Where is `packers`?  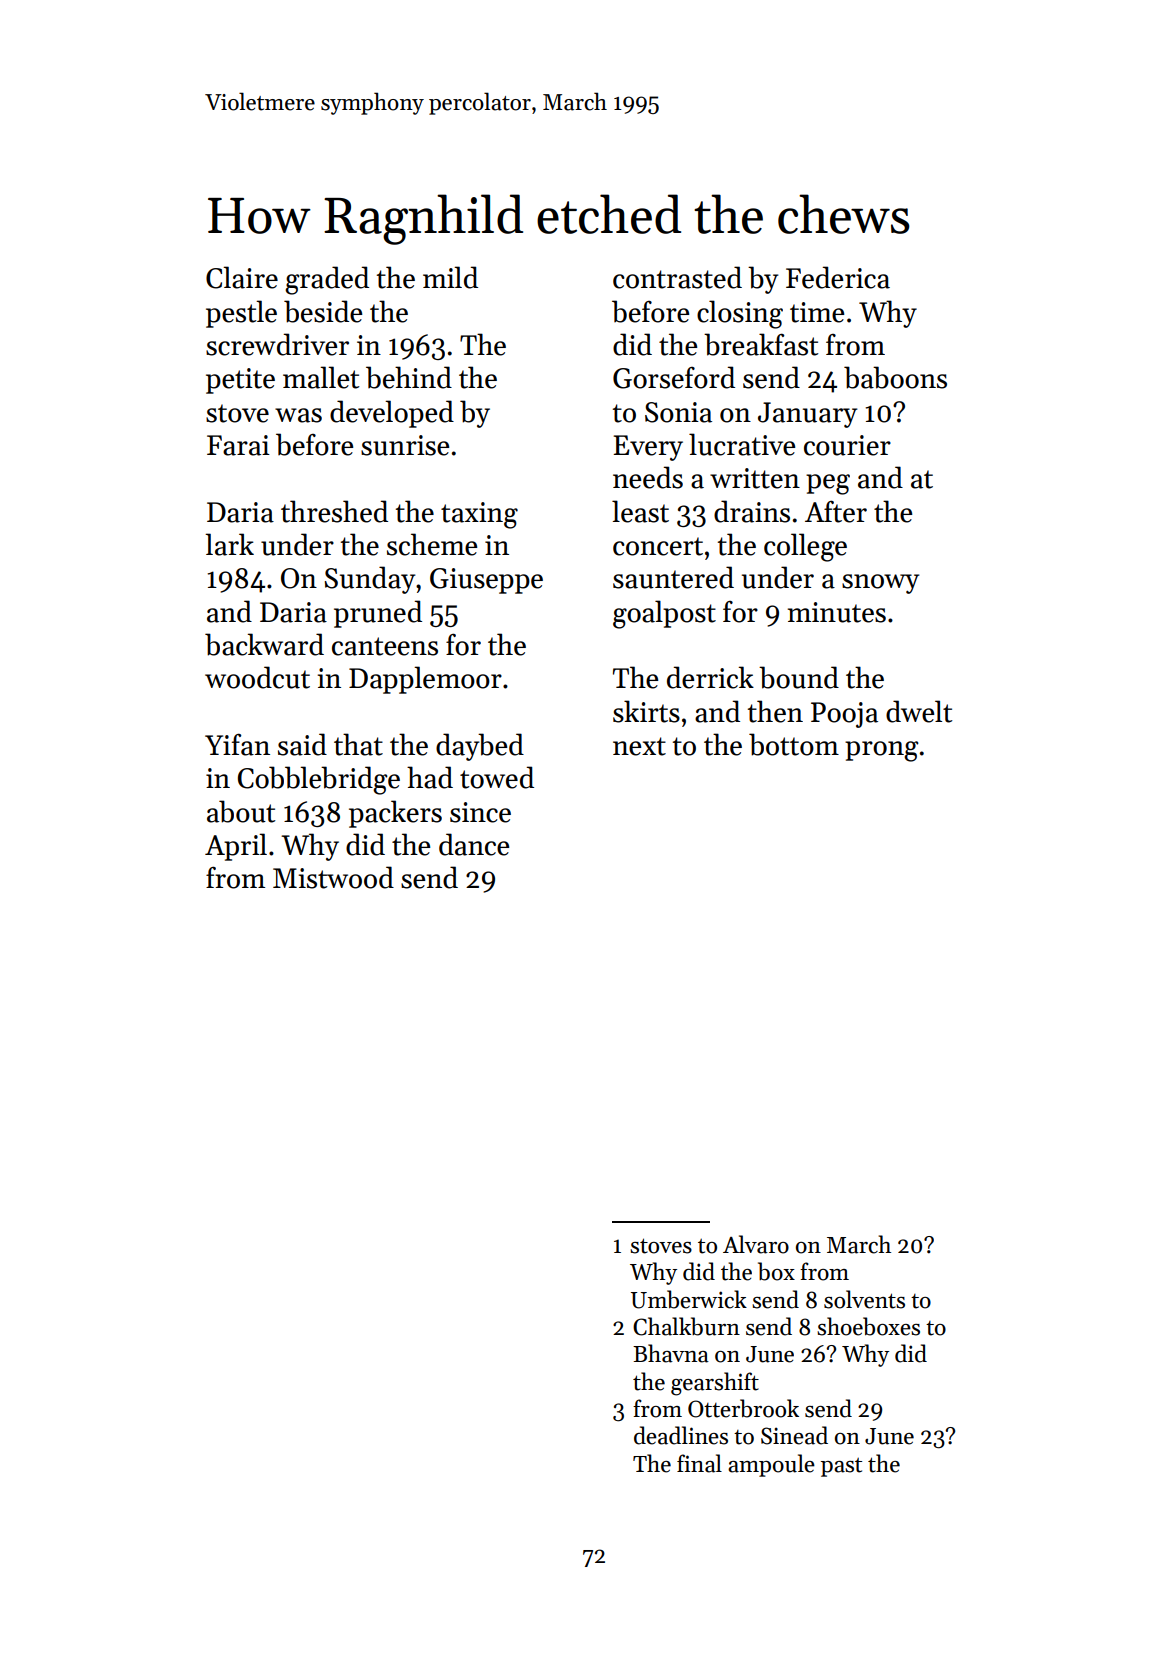 packers is located at coordinates (395, 814).
